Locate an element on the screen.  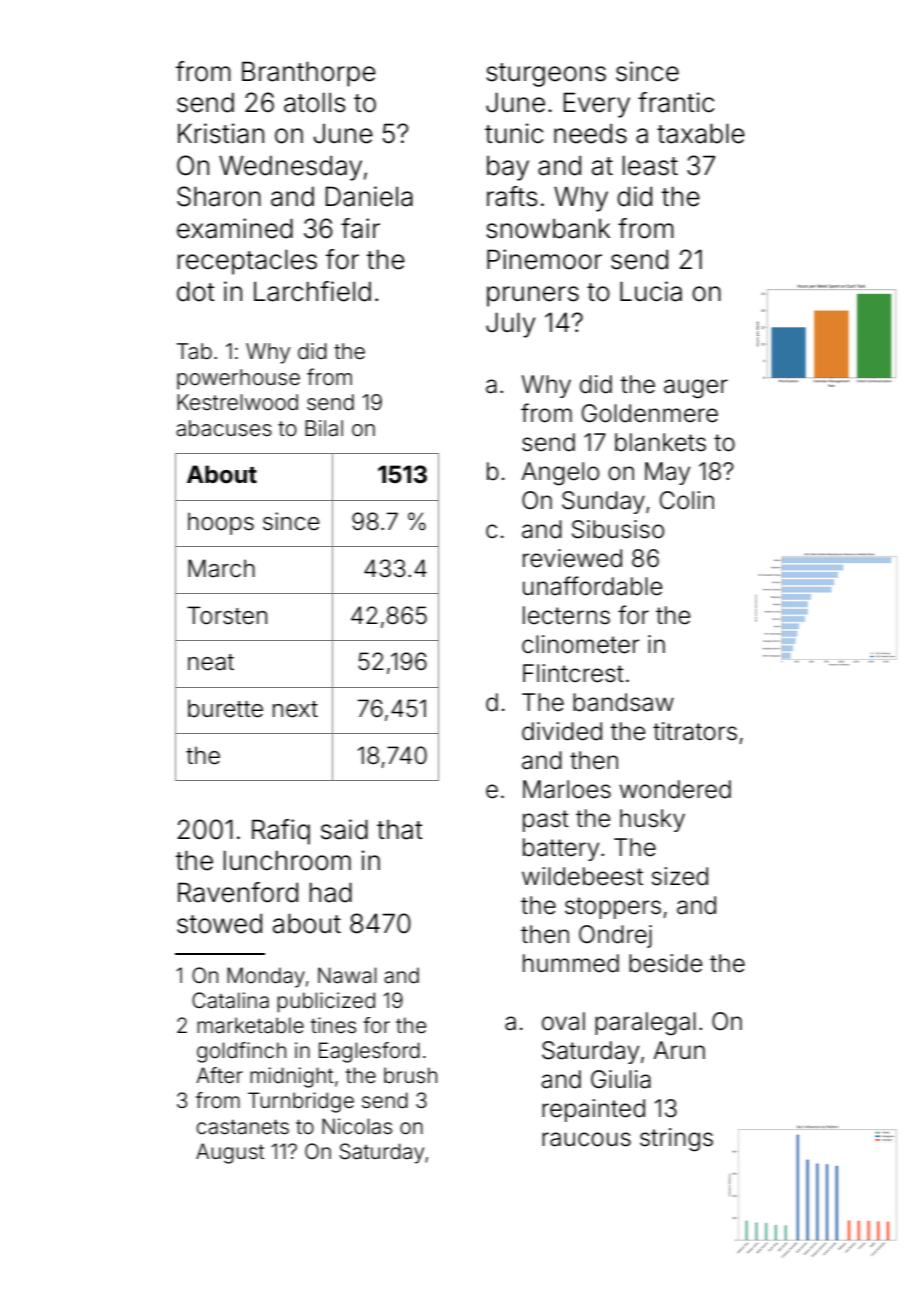
sturgeons is located at coordinates (546, 75).
